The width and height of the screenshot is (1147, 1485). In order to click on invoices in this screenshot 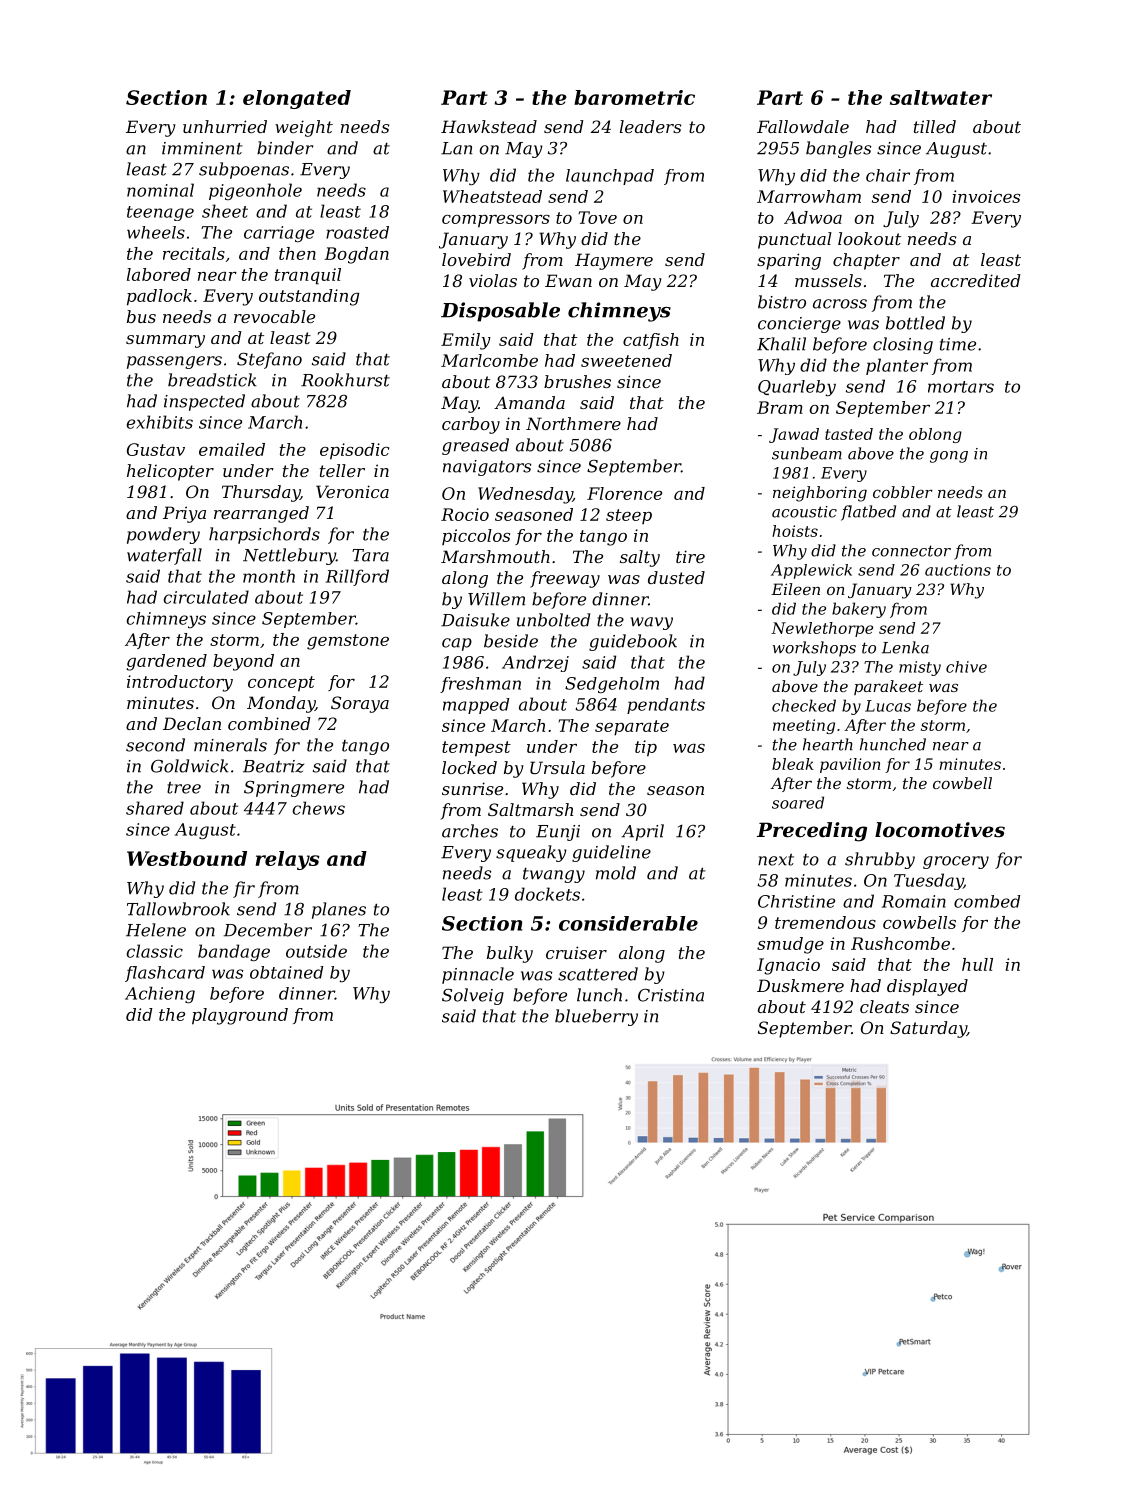, I will do `click(986, 196)`.
